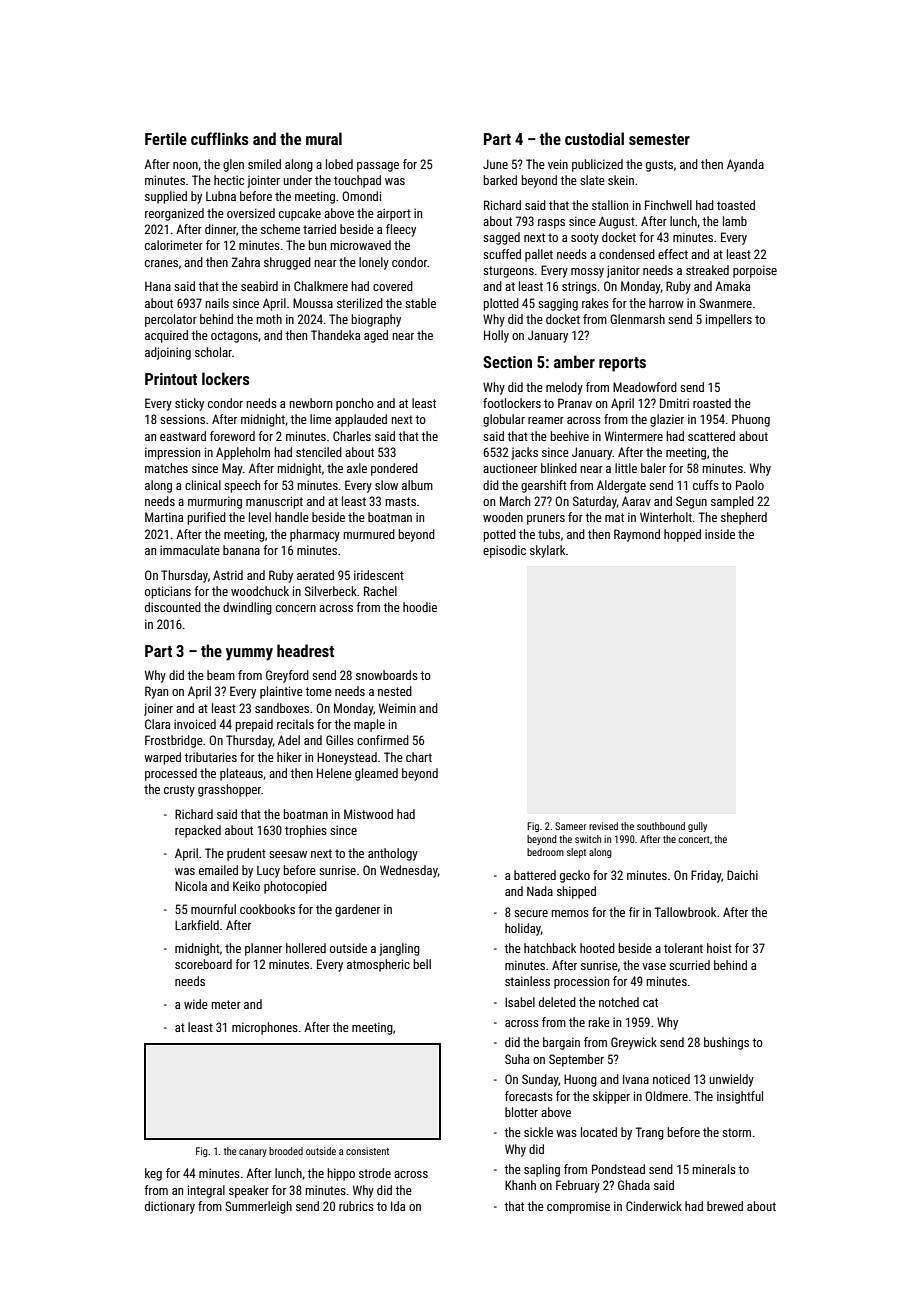 The image size is (924, 1314). Describe the element at coordinates (495, 164) in the image. I see `June` at that location.
